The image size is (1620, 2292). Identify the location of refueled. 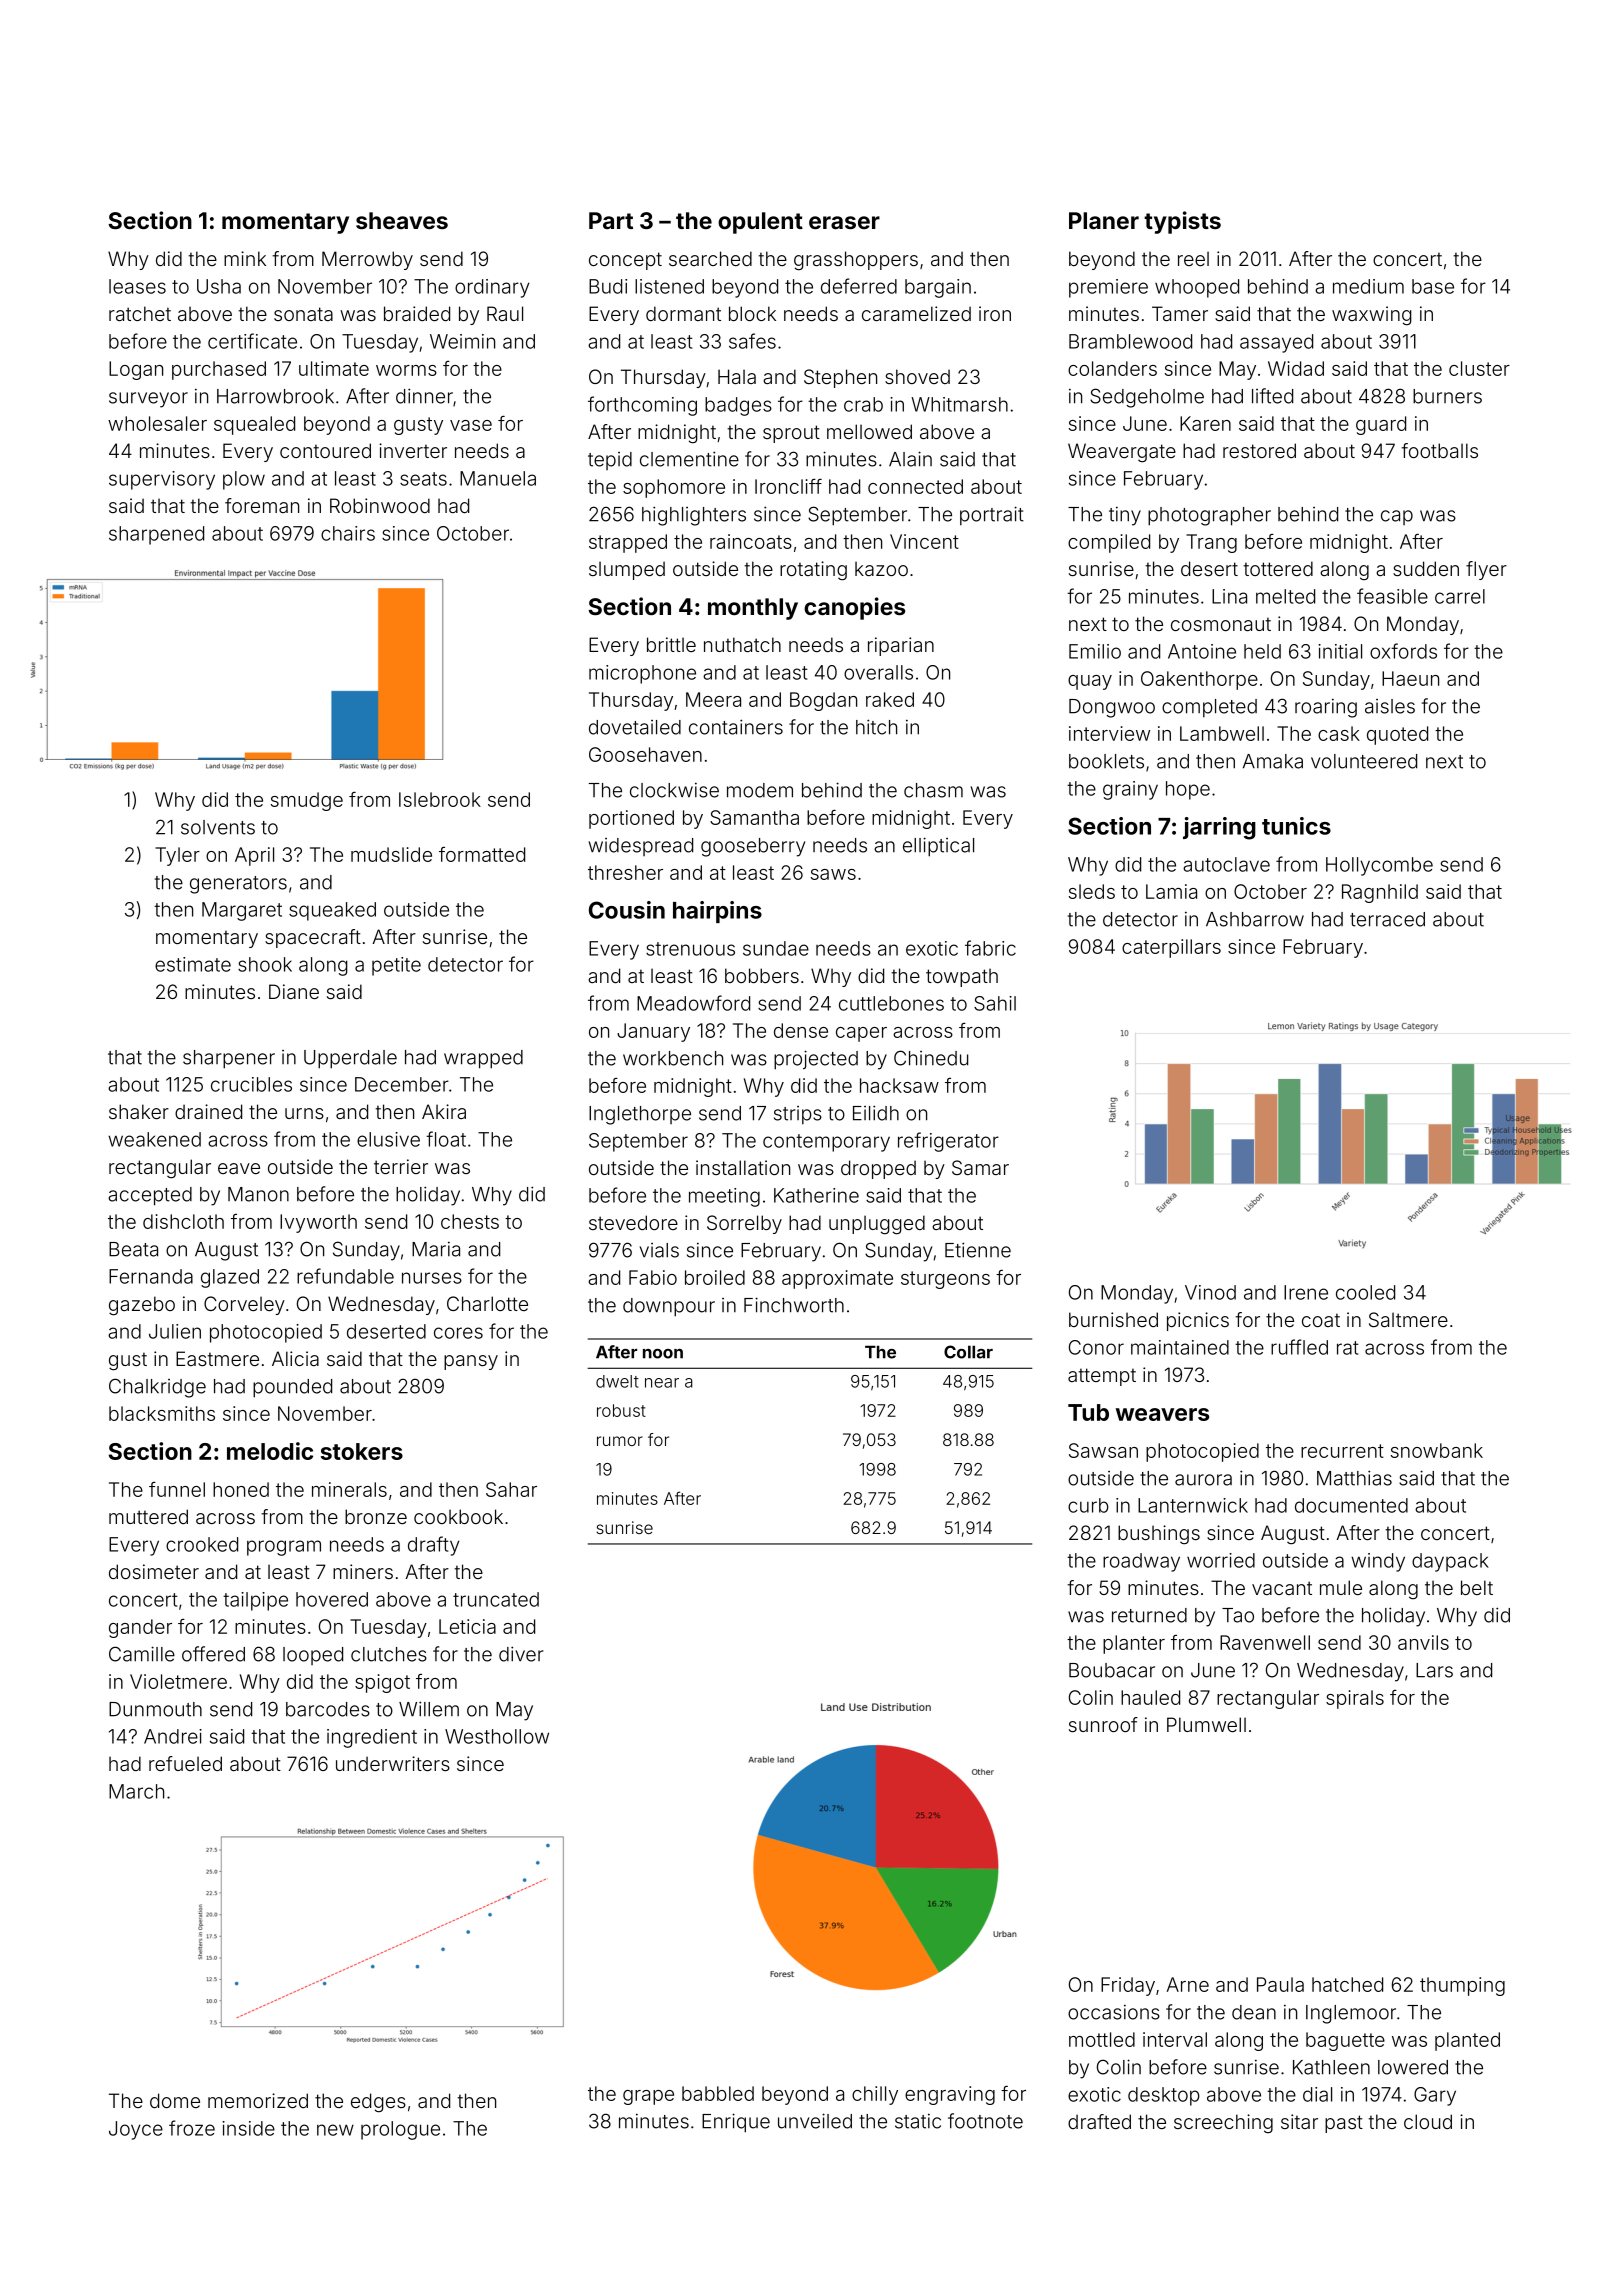
(185, 1763).
